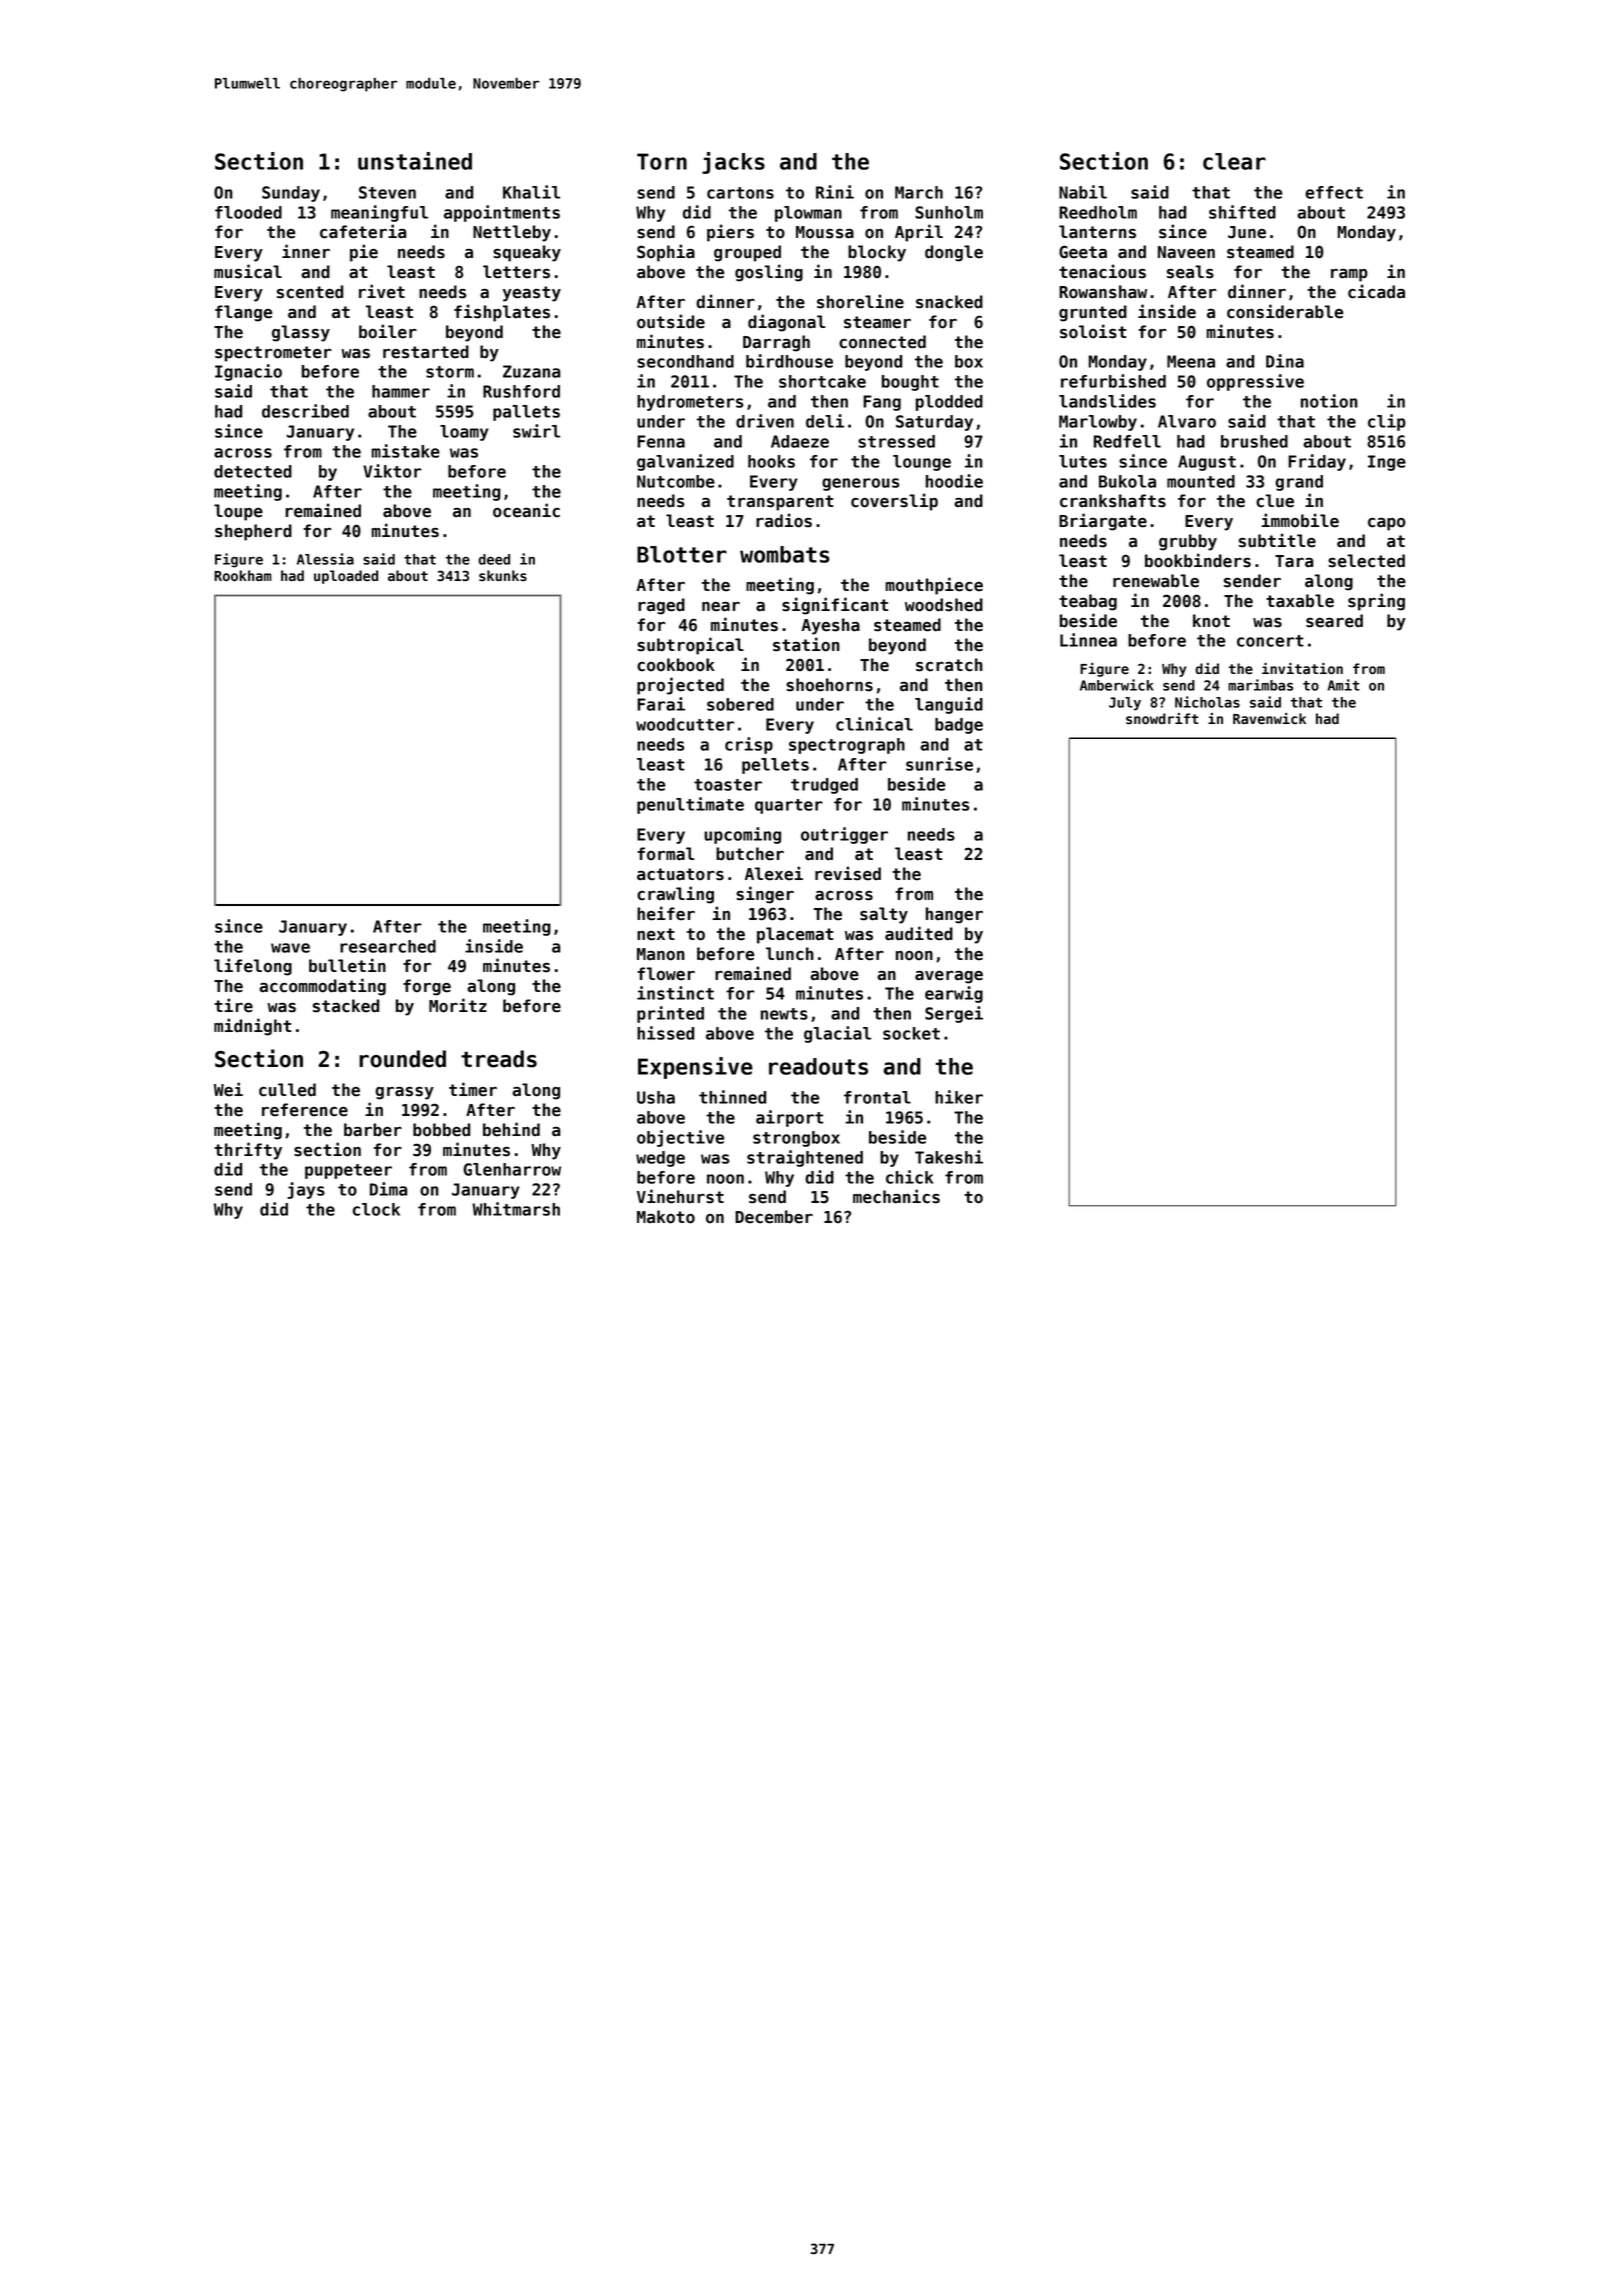  Describe the element at coordinates (884, 915) in the page. I see `salty` at that location.
